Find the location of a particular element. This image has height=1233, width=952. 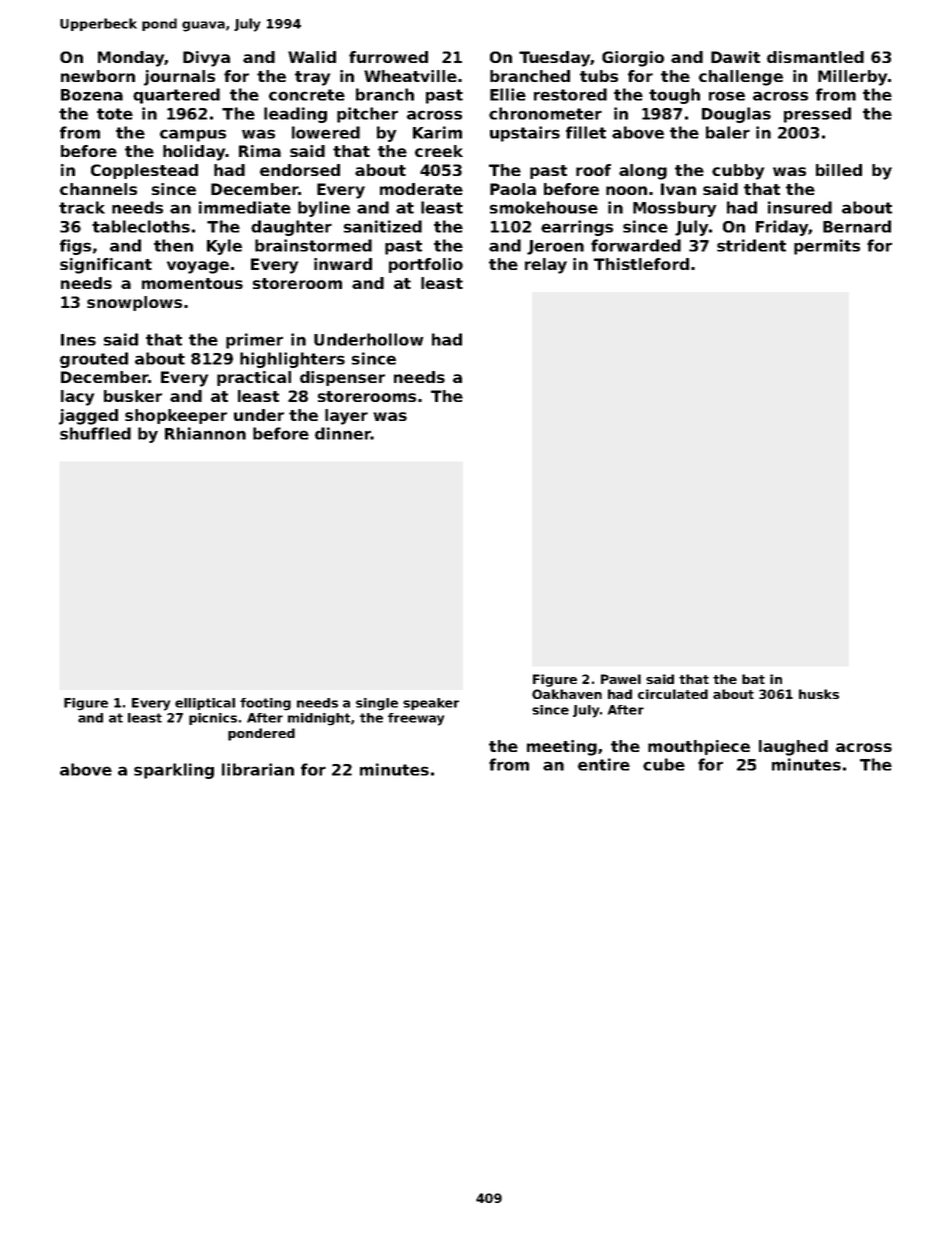

entire is located at coordinates (604, 764).
